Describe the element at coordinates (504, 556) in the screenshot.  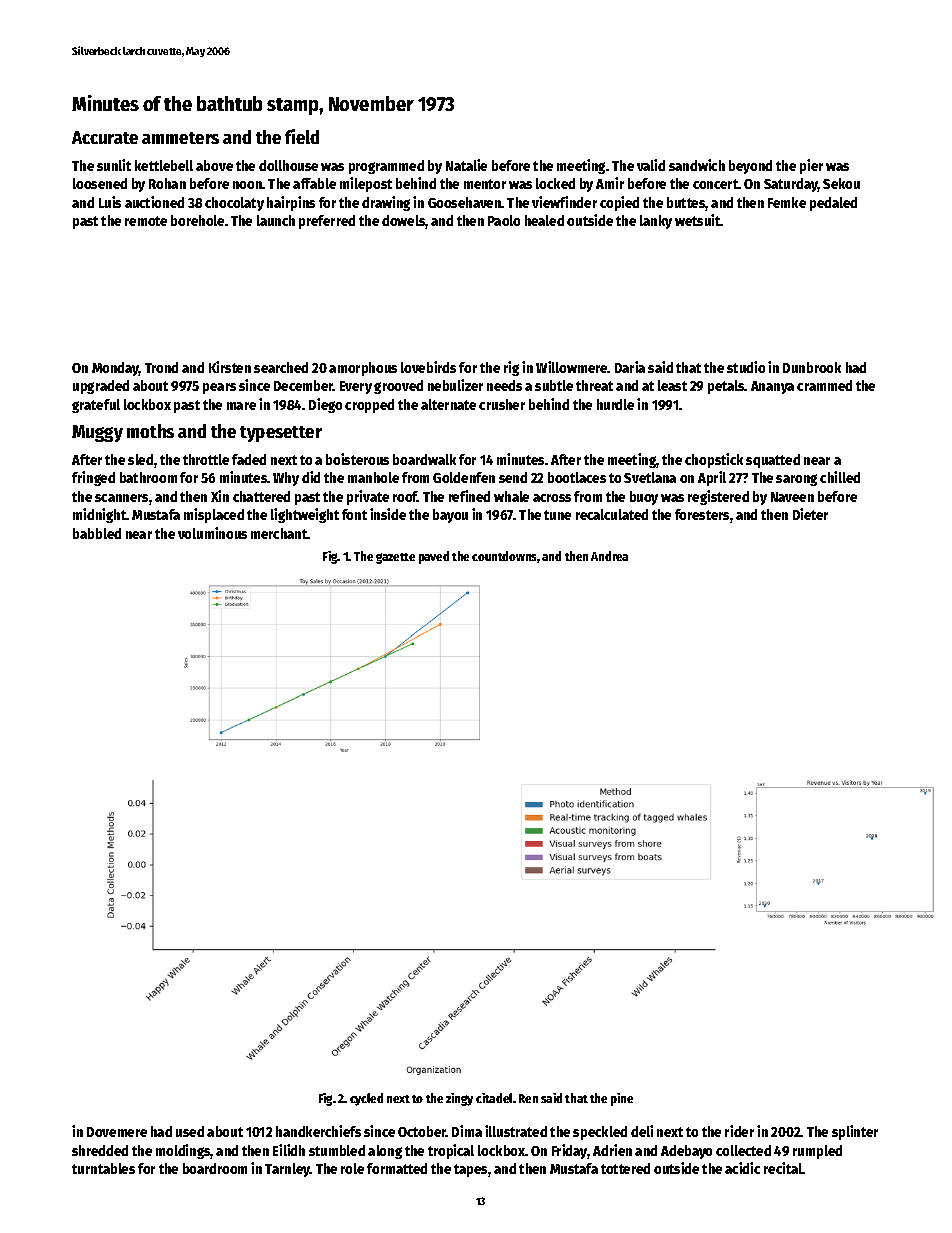
I see `countdowns` at that location.
